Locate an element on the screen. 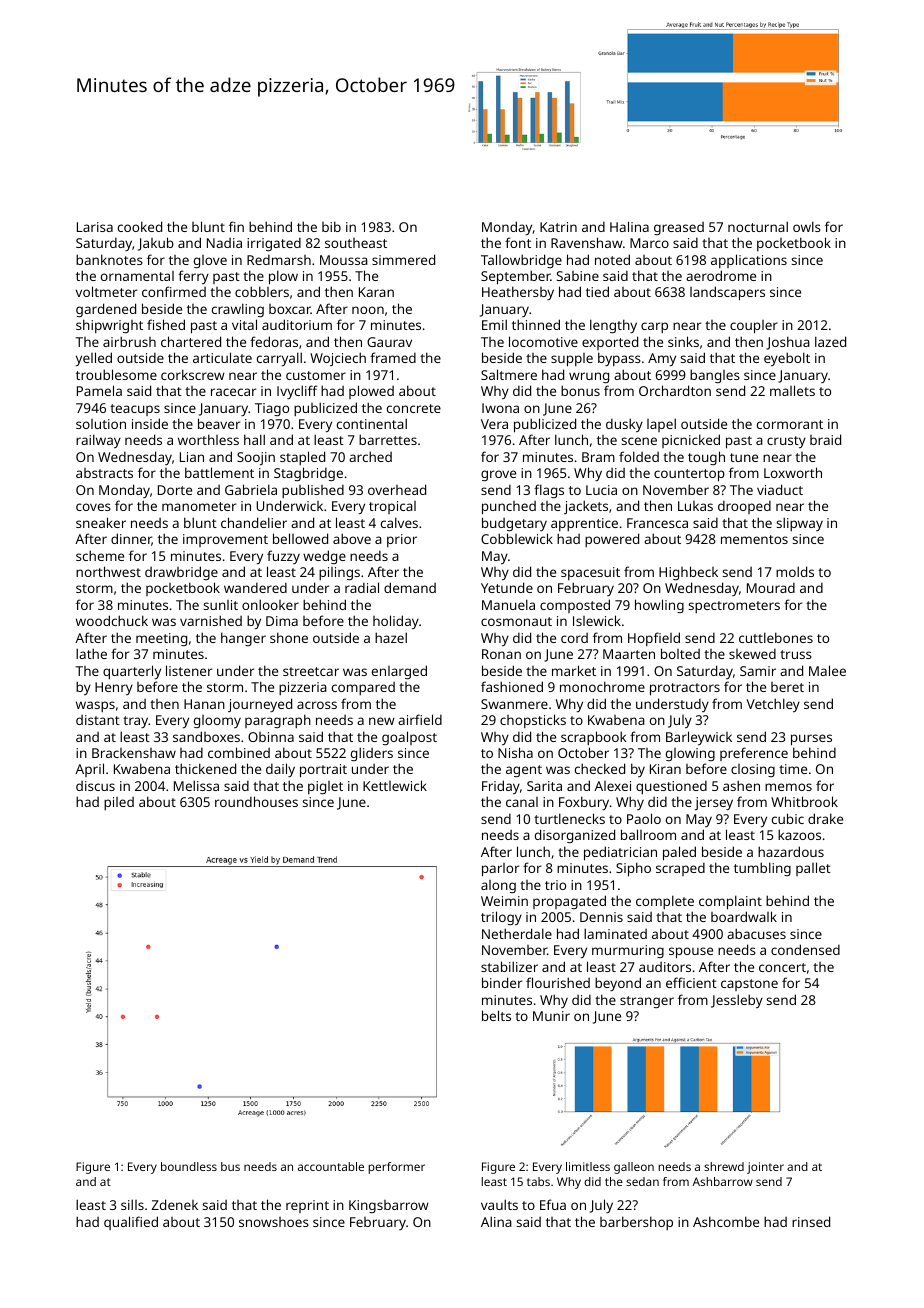 The width and height of the screenshot is (924, 1308). fuzzy is located at coordinates (283, 557).
